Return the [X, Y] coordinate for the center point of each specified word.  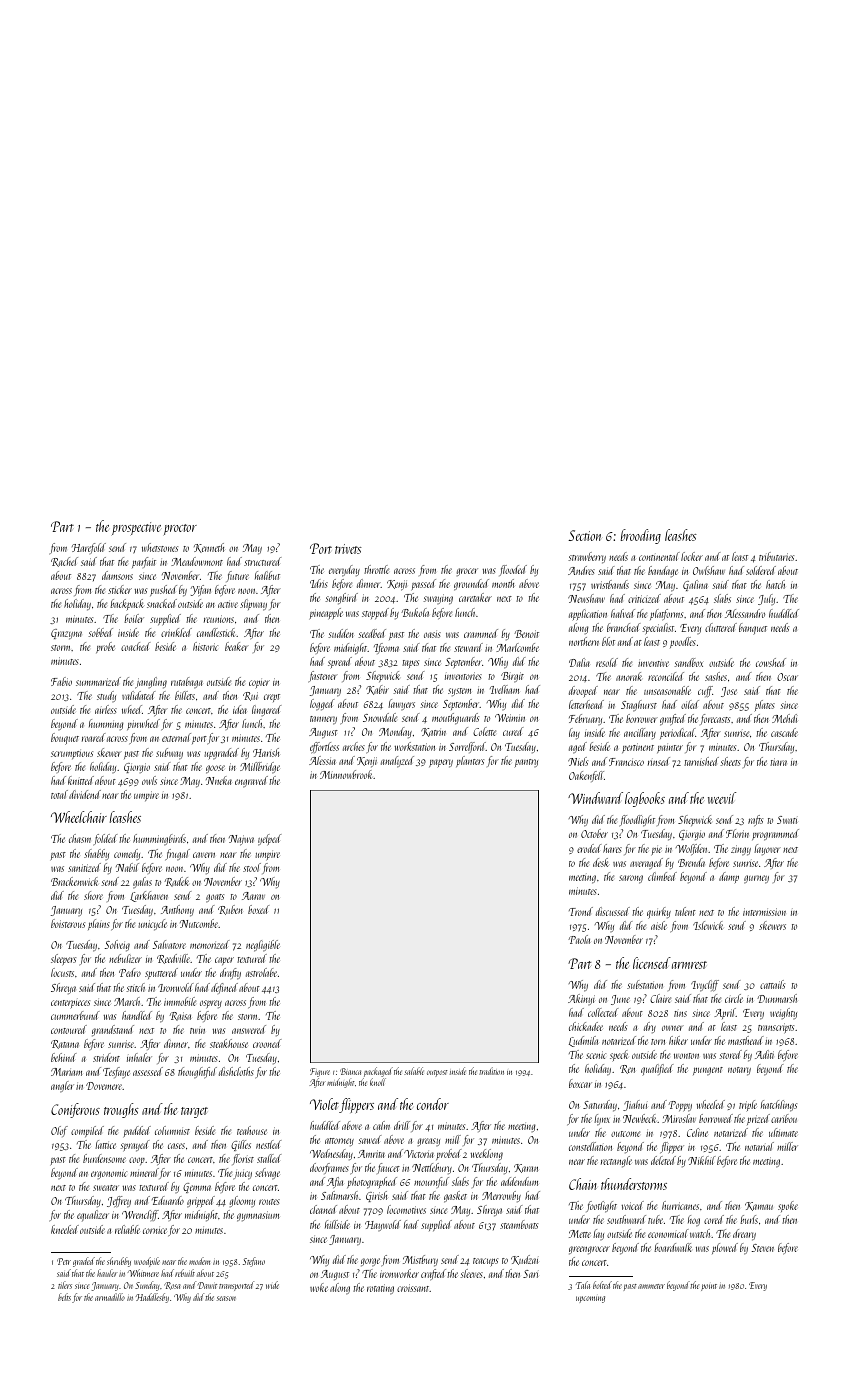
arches [354, 746]
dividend [85, 794]
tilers [65, 1285]
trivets [348, 549]
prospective [136, 528]
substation [645, 984]
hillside [337, 1224]
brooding [641, 536]
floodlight [637, 821]
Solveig [117, 946]
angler [62, 1087]
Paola [579, 939]
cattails [772, 984]
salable [414, 1071]
